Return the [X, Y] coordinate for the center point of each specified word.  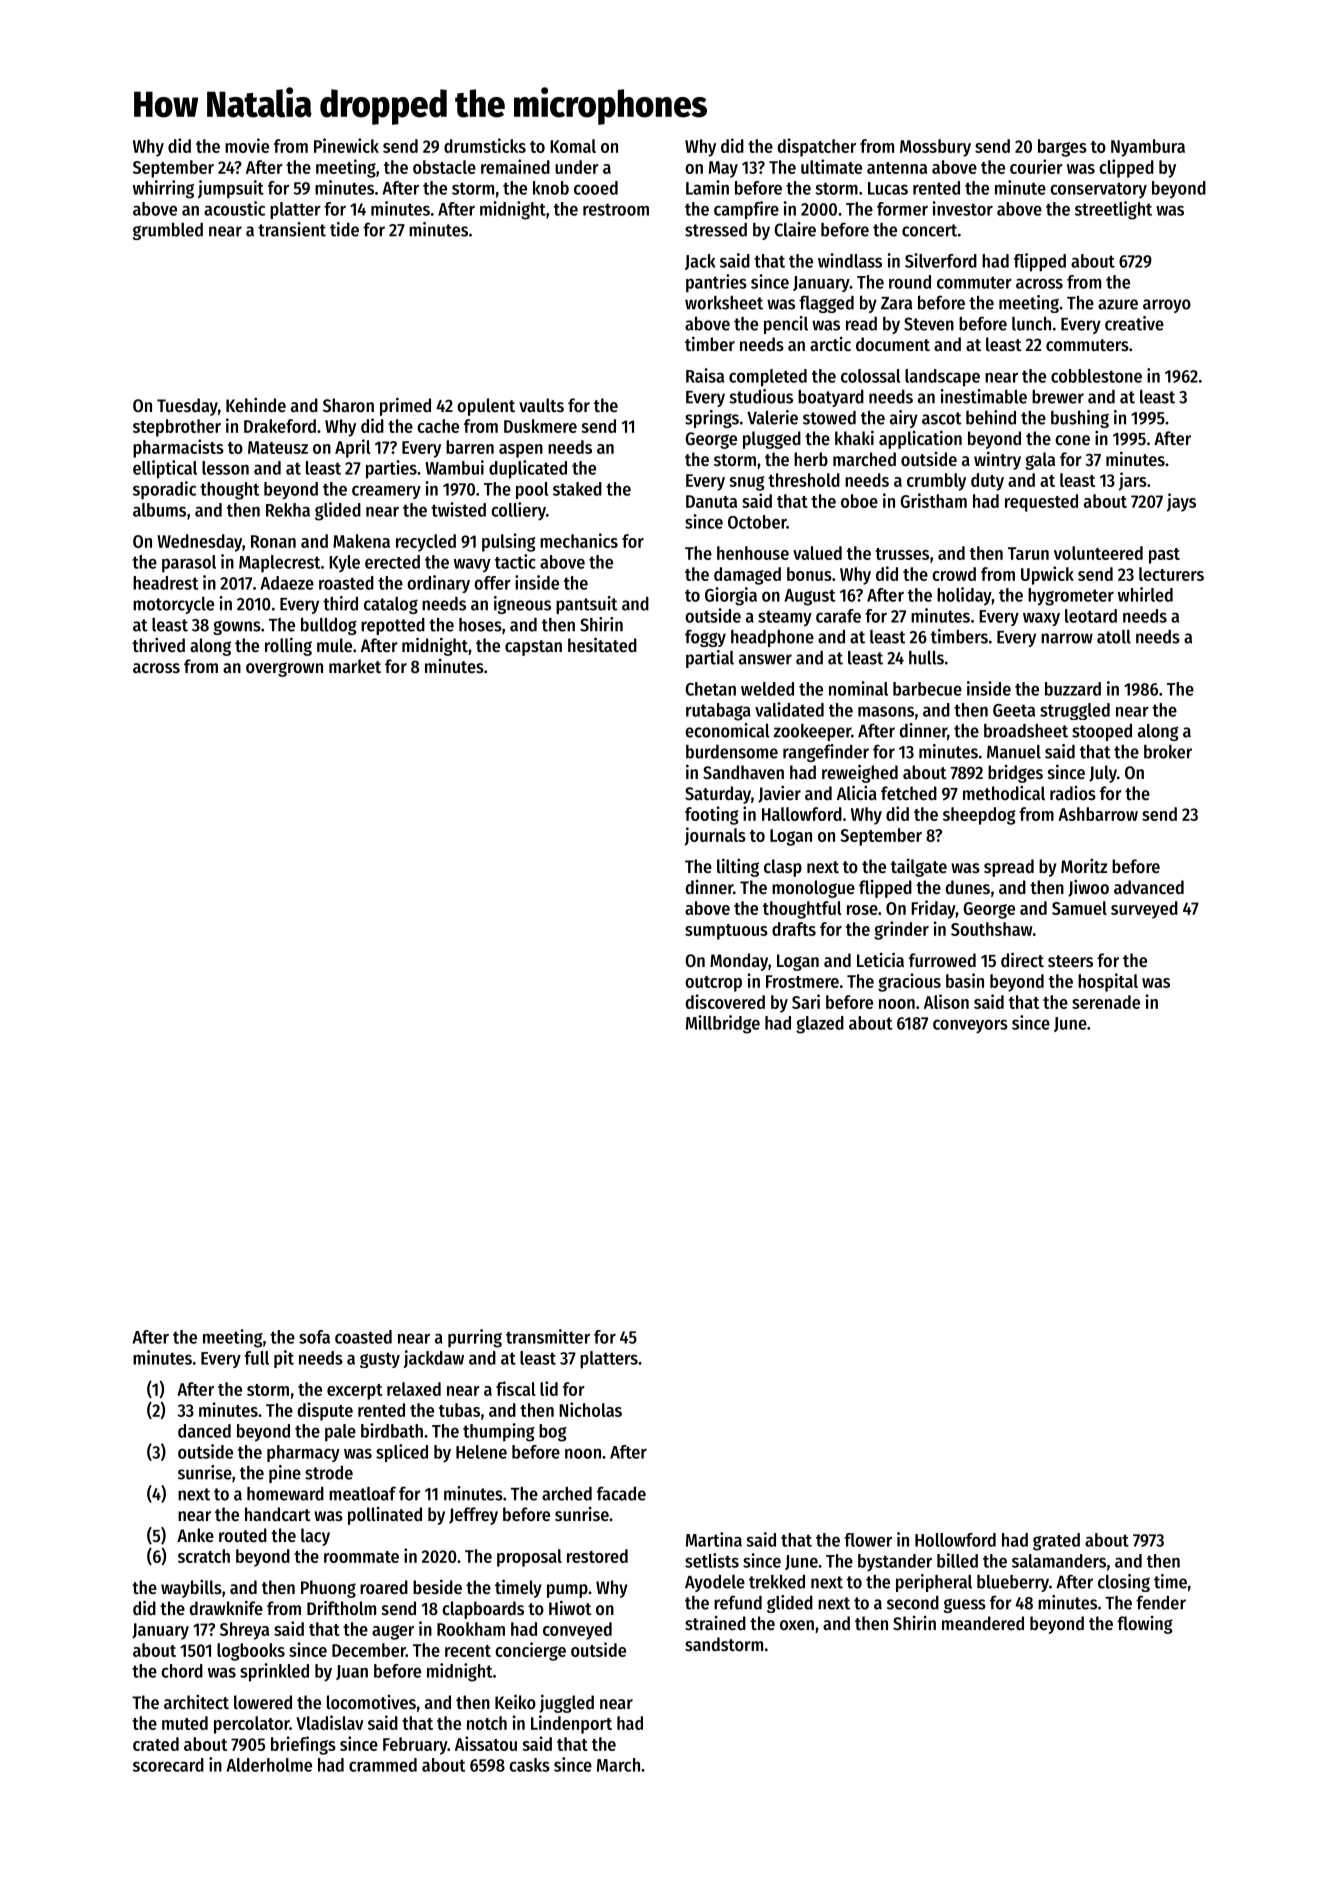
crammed [383, 1765]
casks [529, 1765]
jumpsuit [231, 189]
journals [715, 836]
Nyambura [1148, 148]
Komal [573, 146]
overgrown [284, 669]
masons [886, 711]
